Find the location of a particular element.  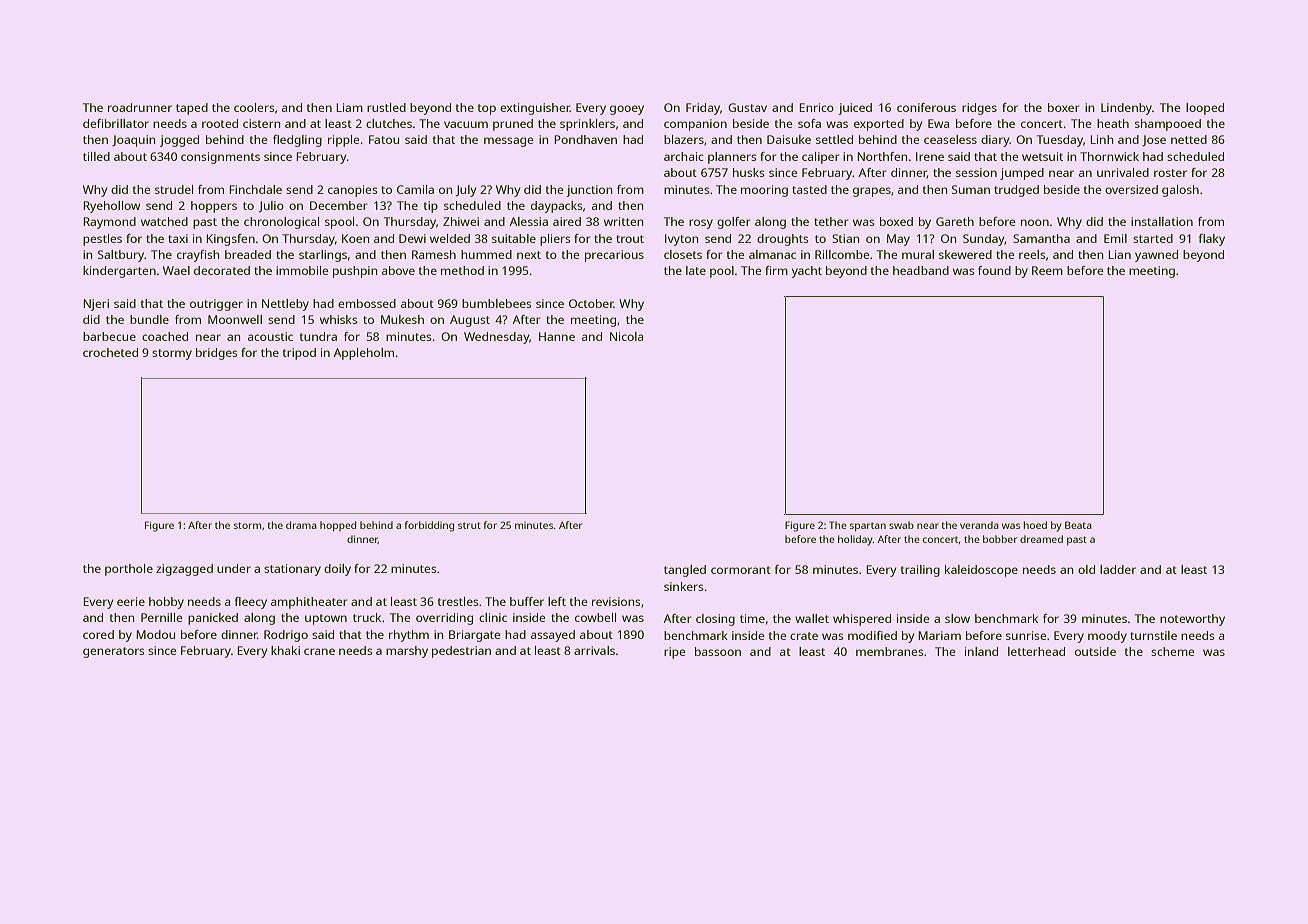

headband is located at coordinates (921, 270).
